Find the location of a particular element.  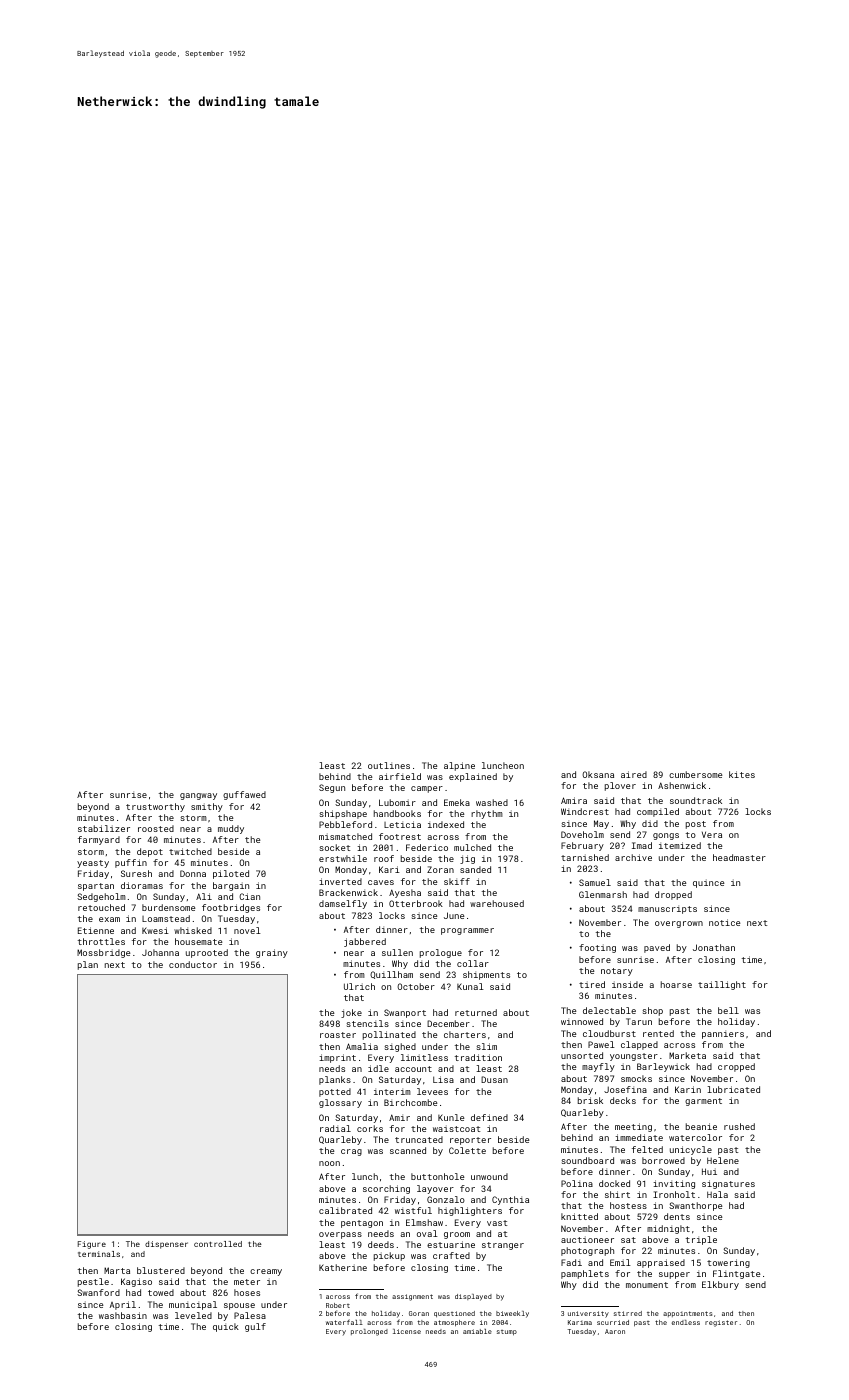

slim is located at coordinates (486, 1046).
